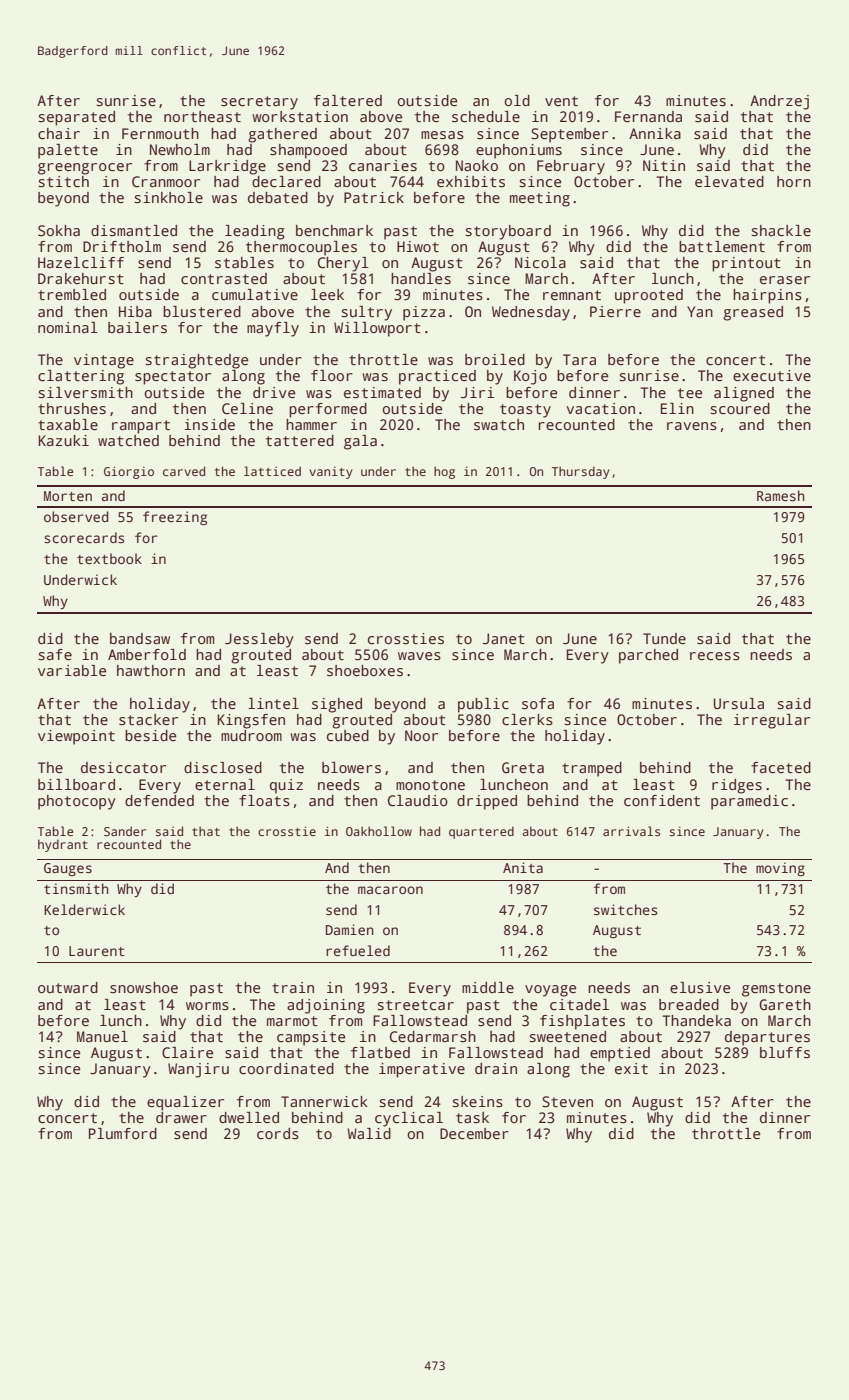 This document has width=849, height=1400. Describe the element at coordinates (264, 800) in the document. I see `floats` at that location.
